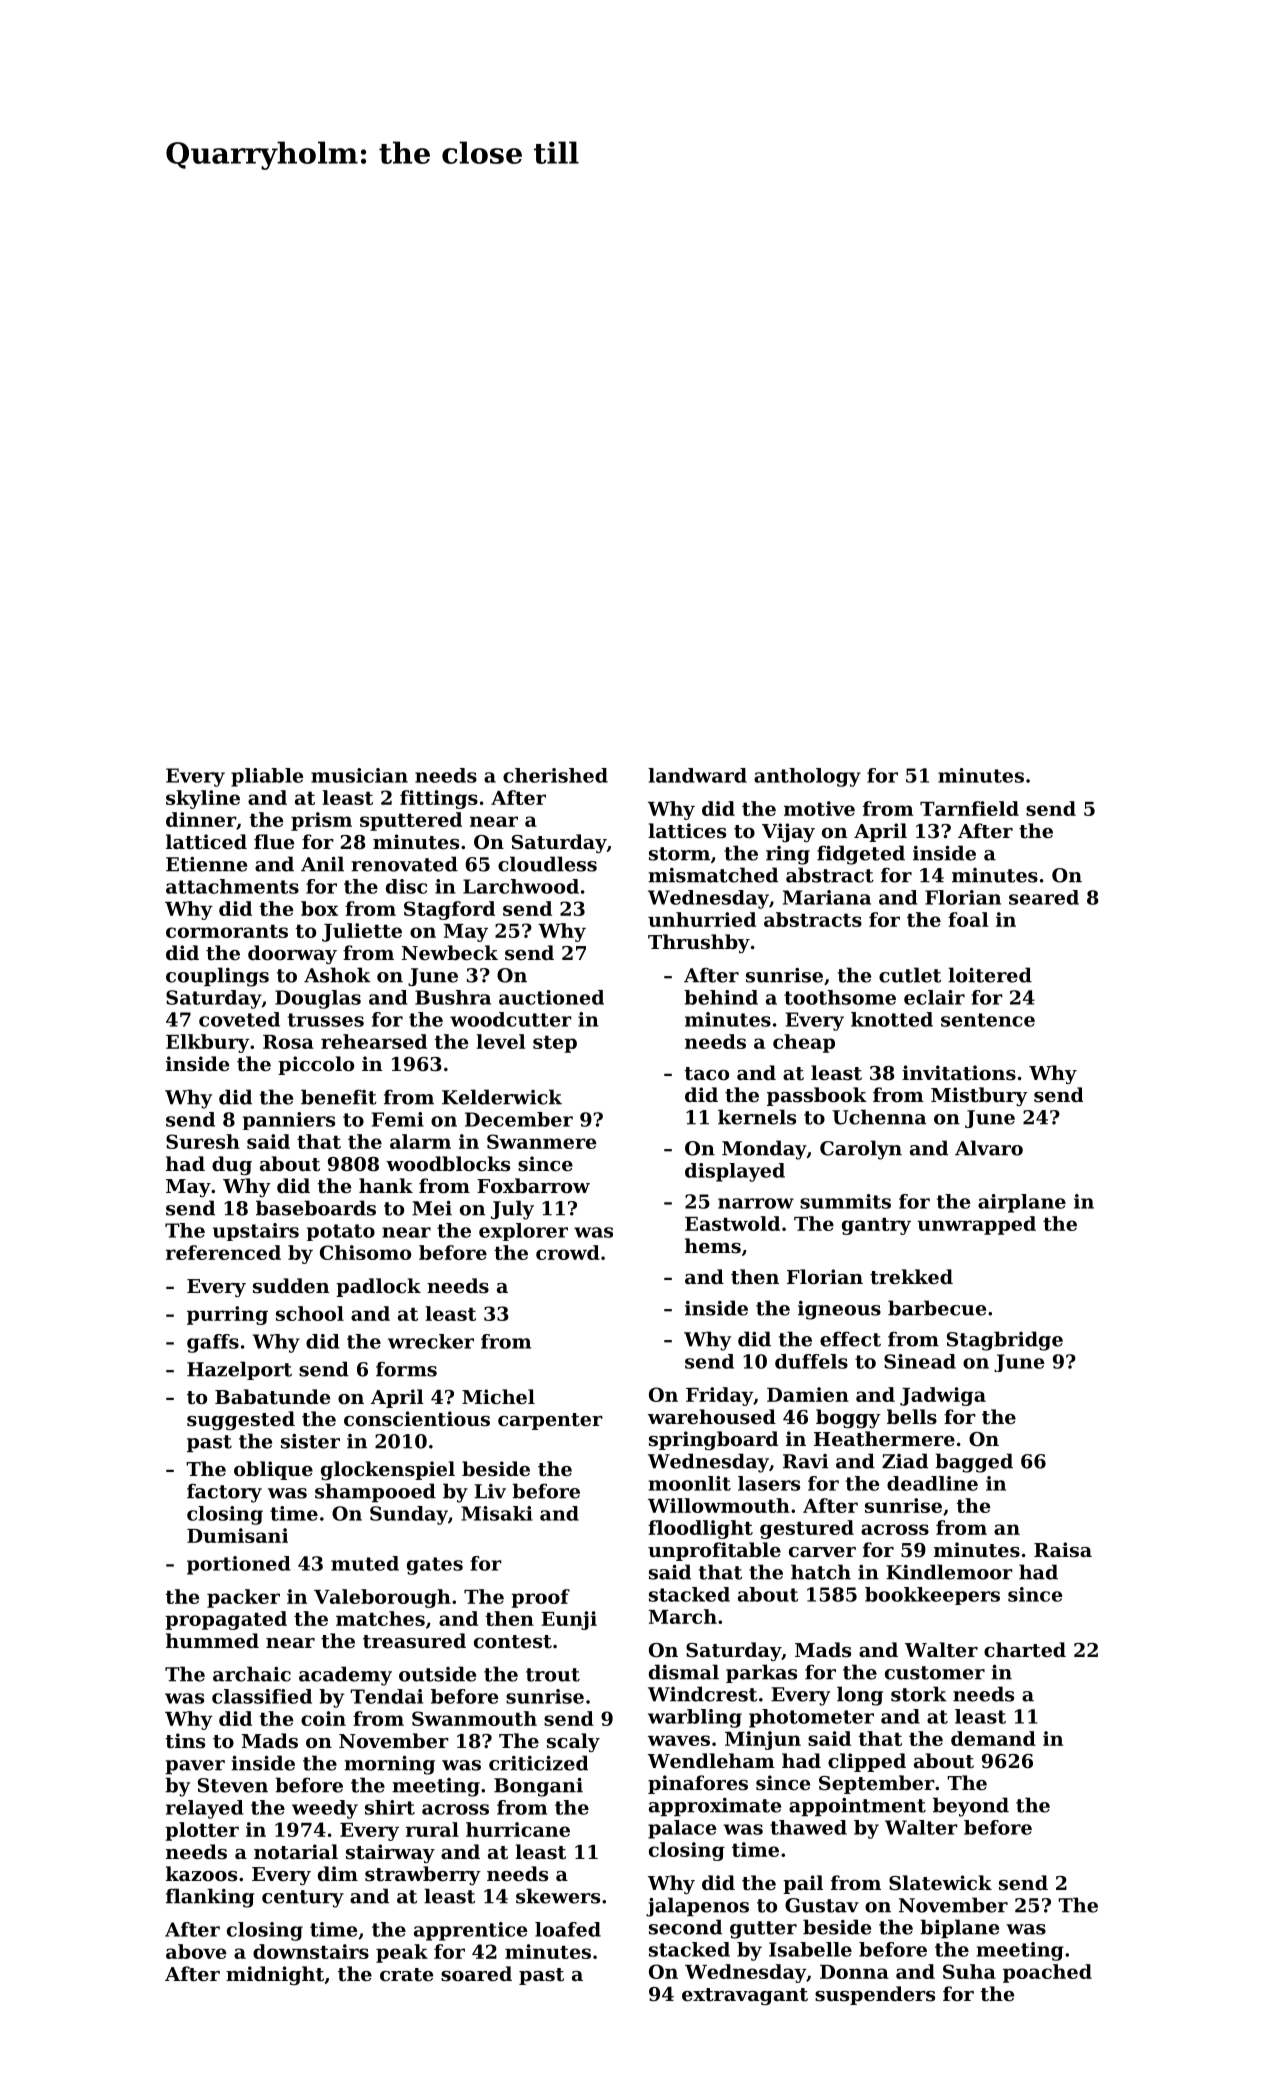  Describe the element at coordinates (523, 1232) in the screenshot. I see `explorer` at that location.
